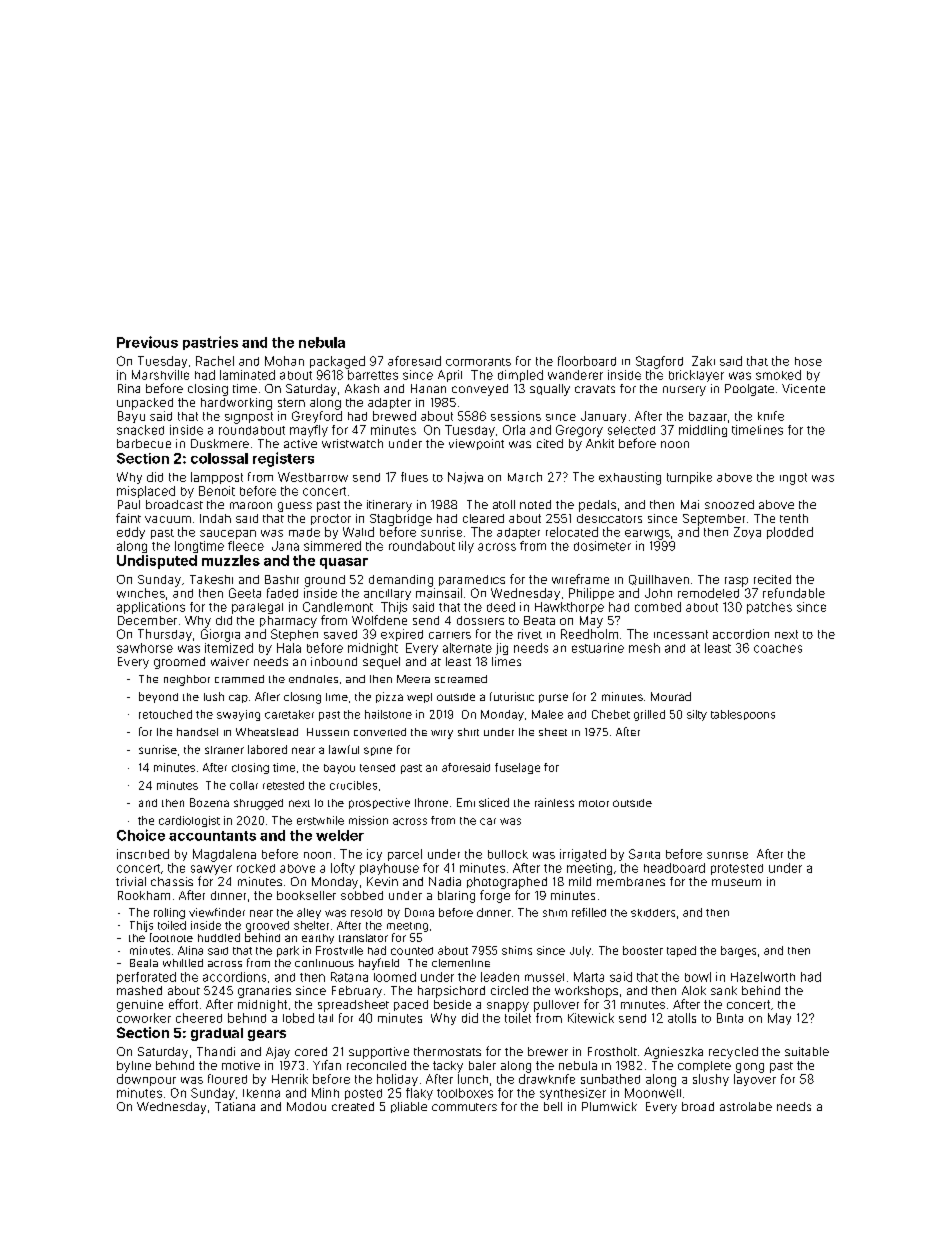  What do you see at coordinates (146, 978) in the screenshot?
I see `perforated` at bounding box center [146, 978].
